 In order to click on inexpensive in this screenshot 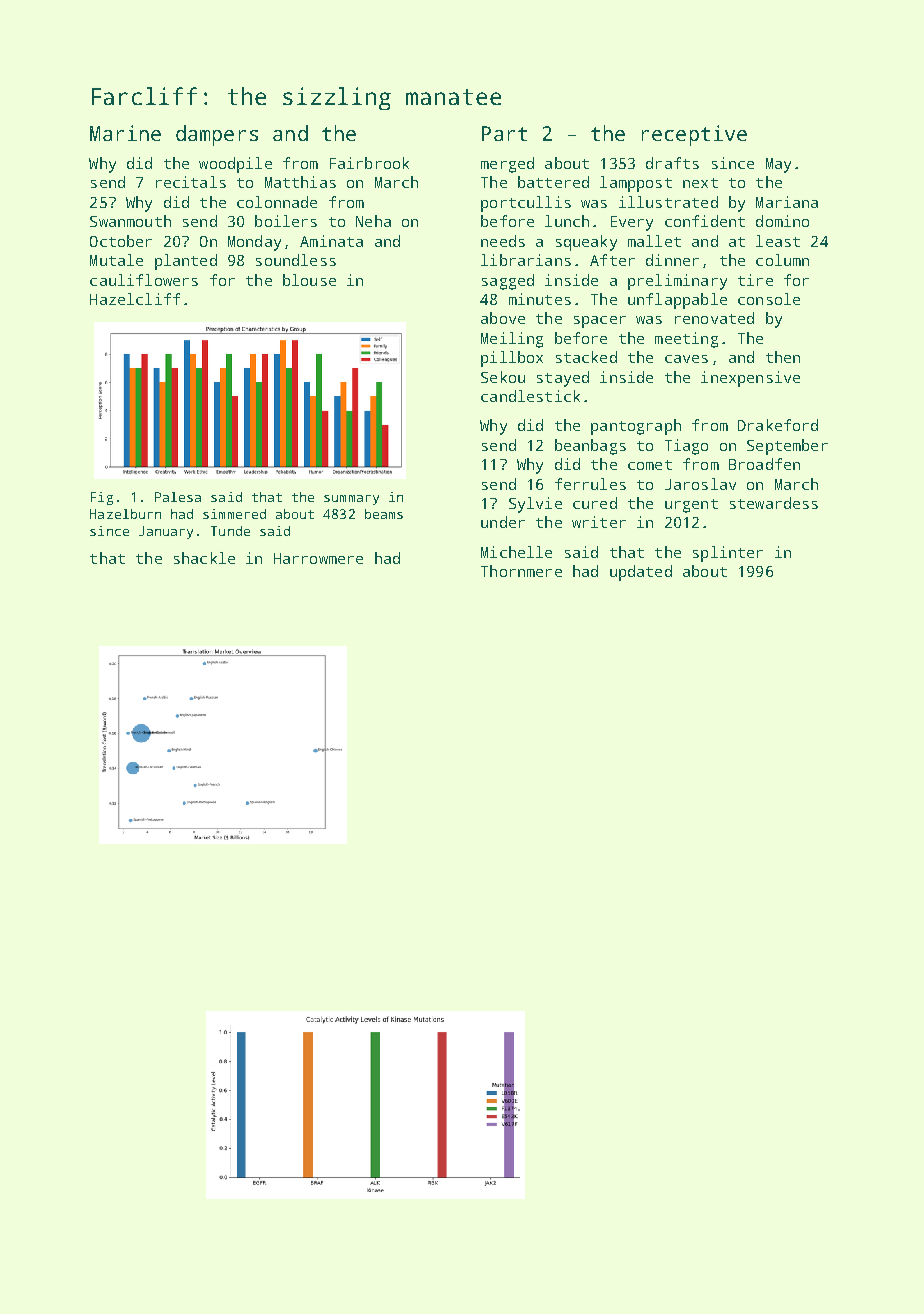, I will do `click(750, 379)`.
